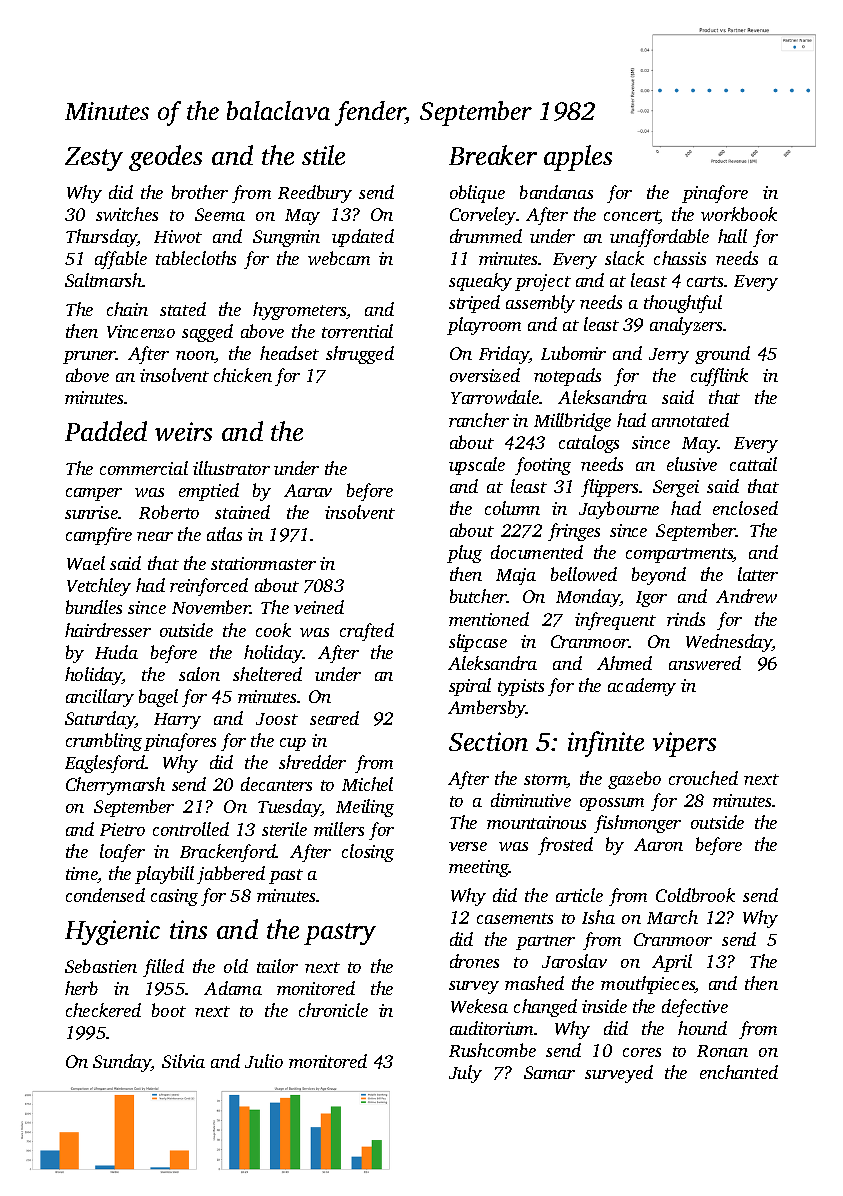 The height and width of the page is (1196, 843). What do you see at coordinates (231, 468) in the page?
I see `illustrator` at bounding box center [231, 468].
